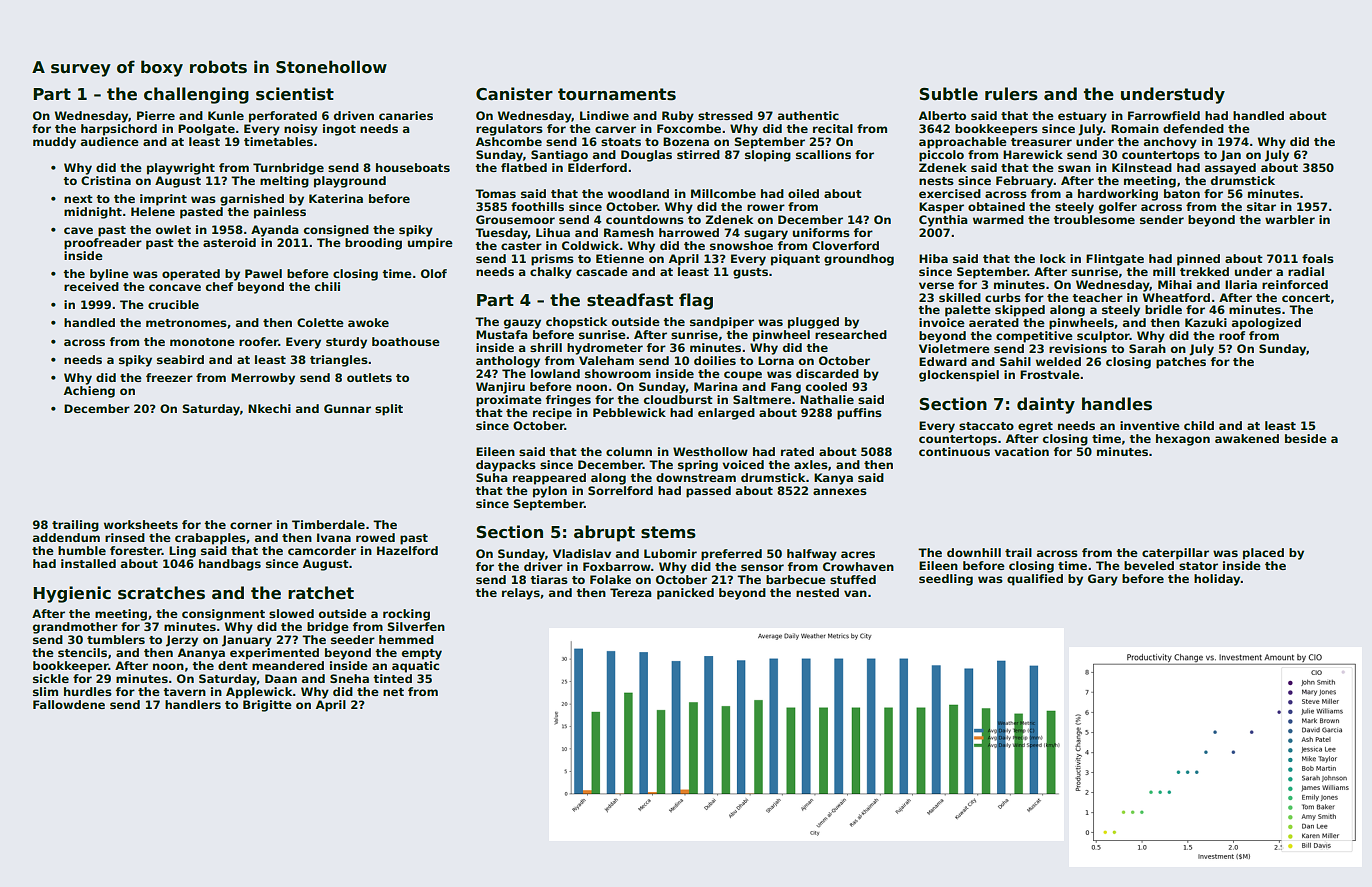 This screenshot has width=1372, height=887. Describe the element at coordinates (295, 94) in the screenshot. I see `scientist` at that location.
